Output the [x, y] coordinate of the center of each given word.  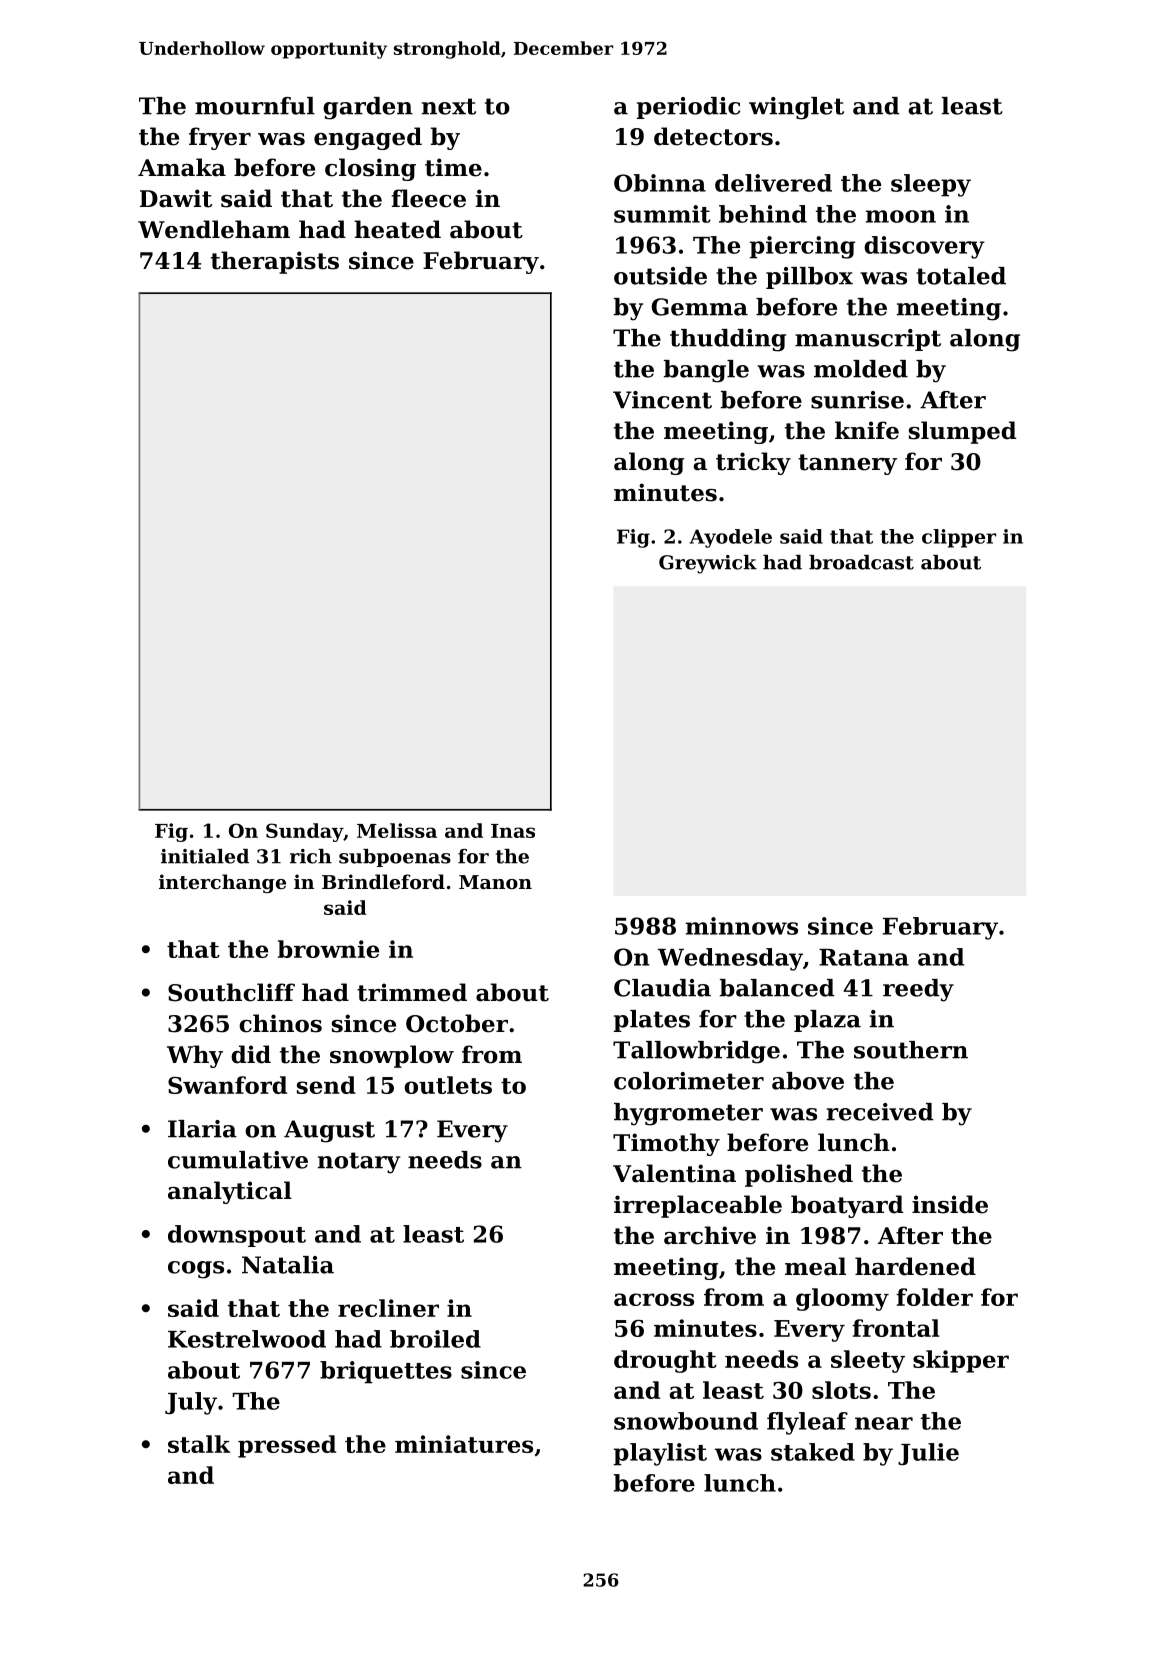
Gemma [700, 307]
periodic [688, 108]
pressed [287, 1446]
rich [311, 856]
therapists [275, 262]
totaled [961, 276]
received [880, 1112]
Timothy [666, 1144]
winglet [796, 108]
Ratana [864, 957]
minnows [742, 926]
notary [359, 1163]
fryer [220, 138]
